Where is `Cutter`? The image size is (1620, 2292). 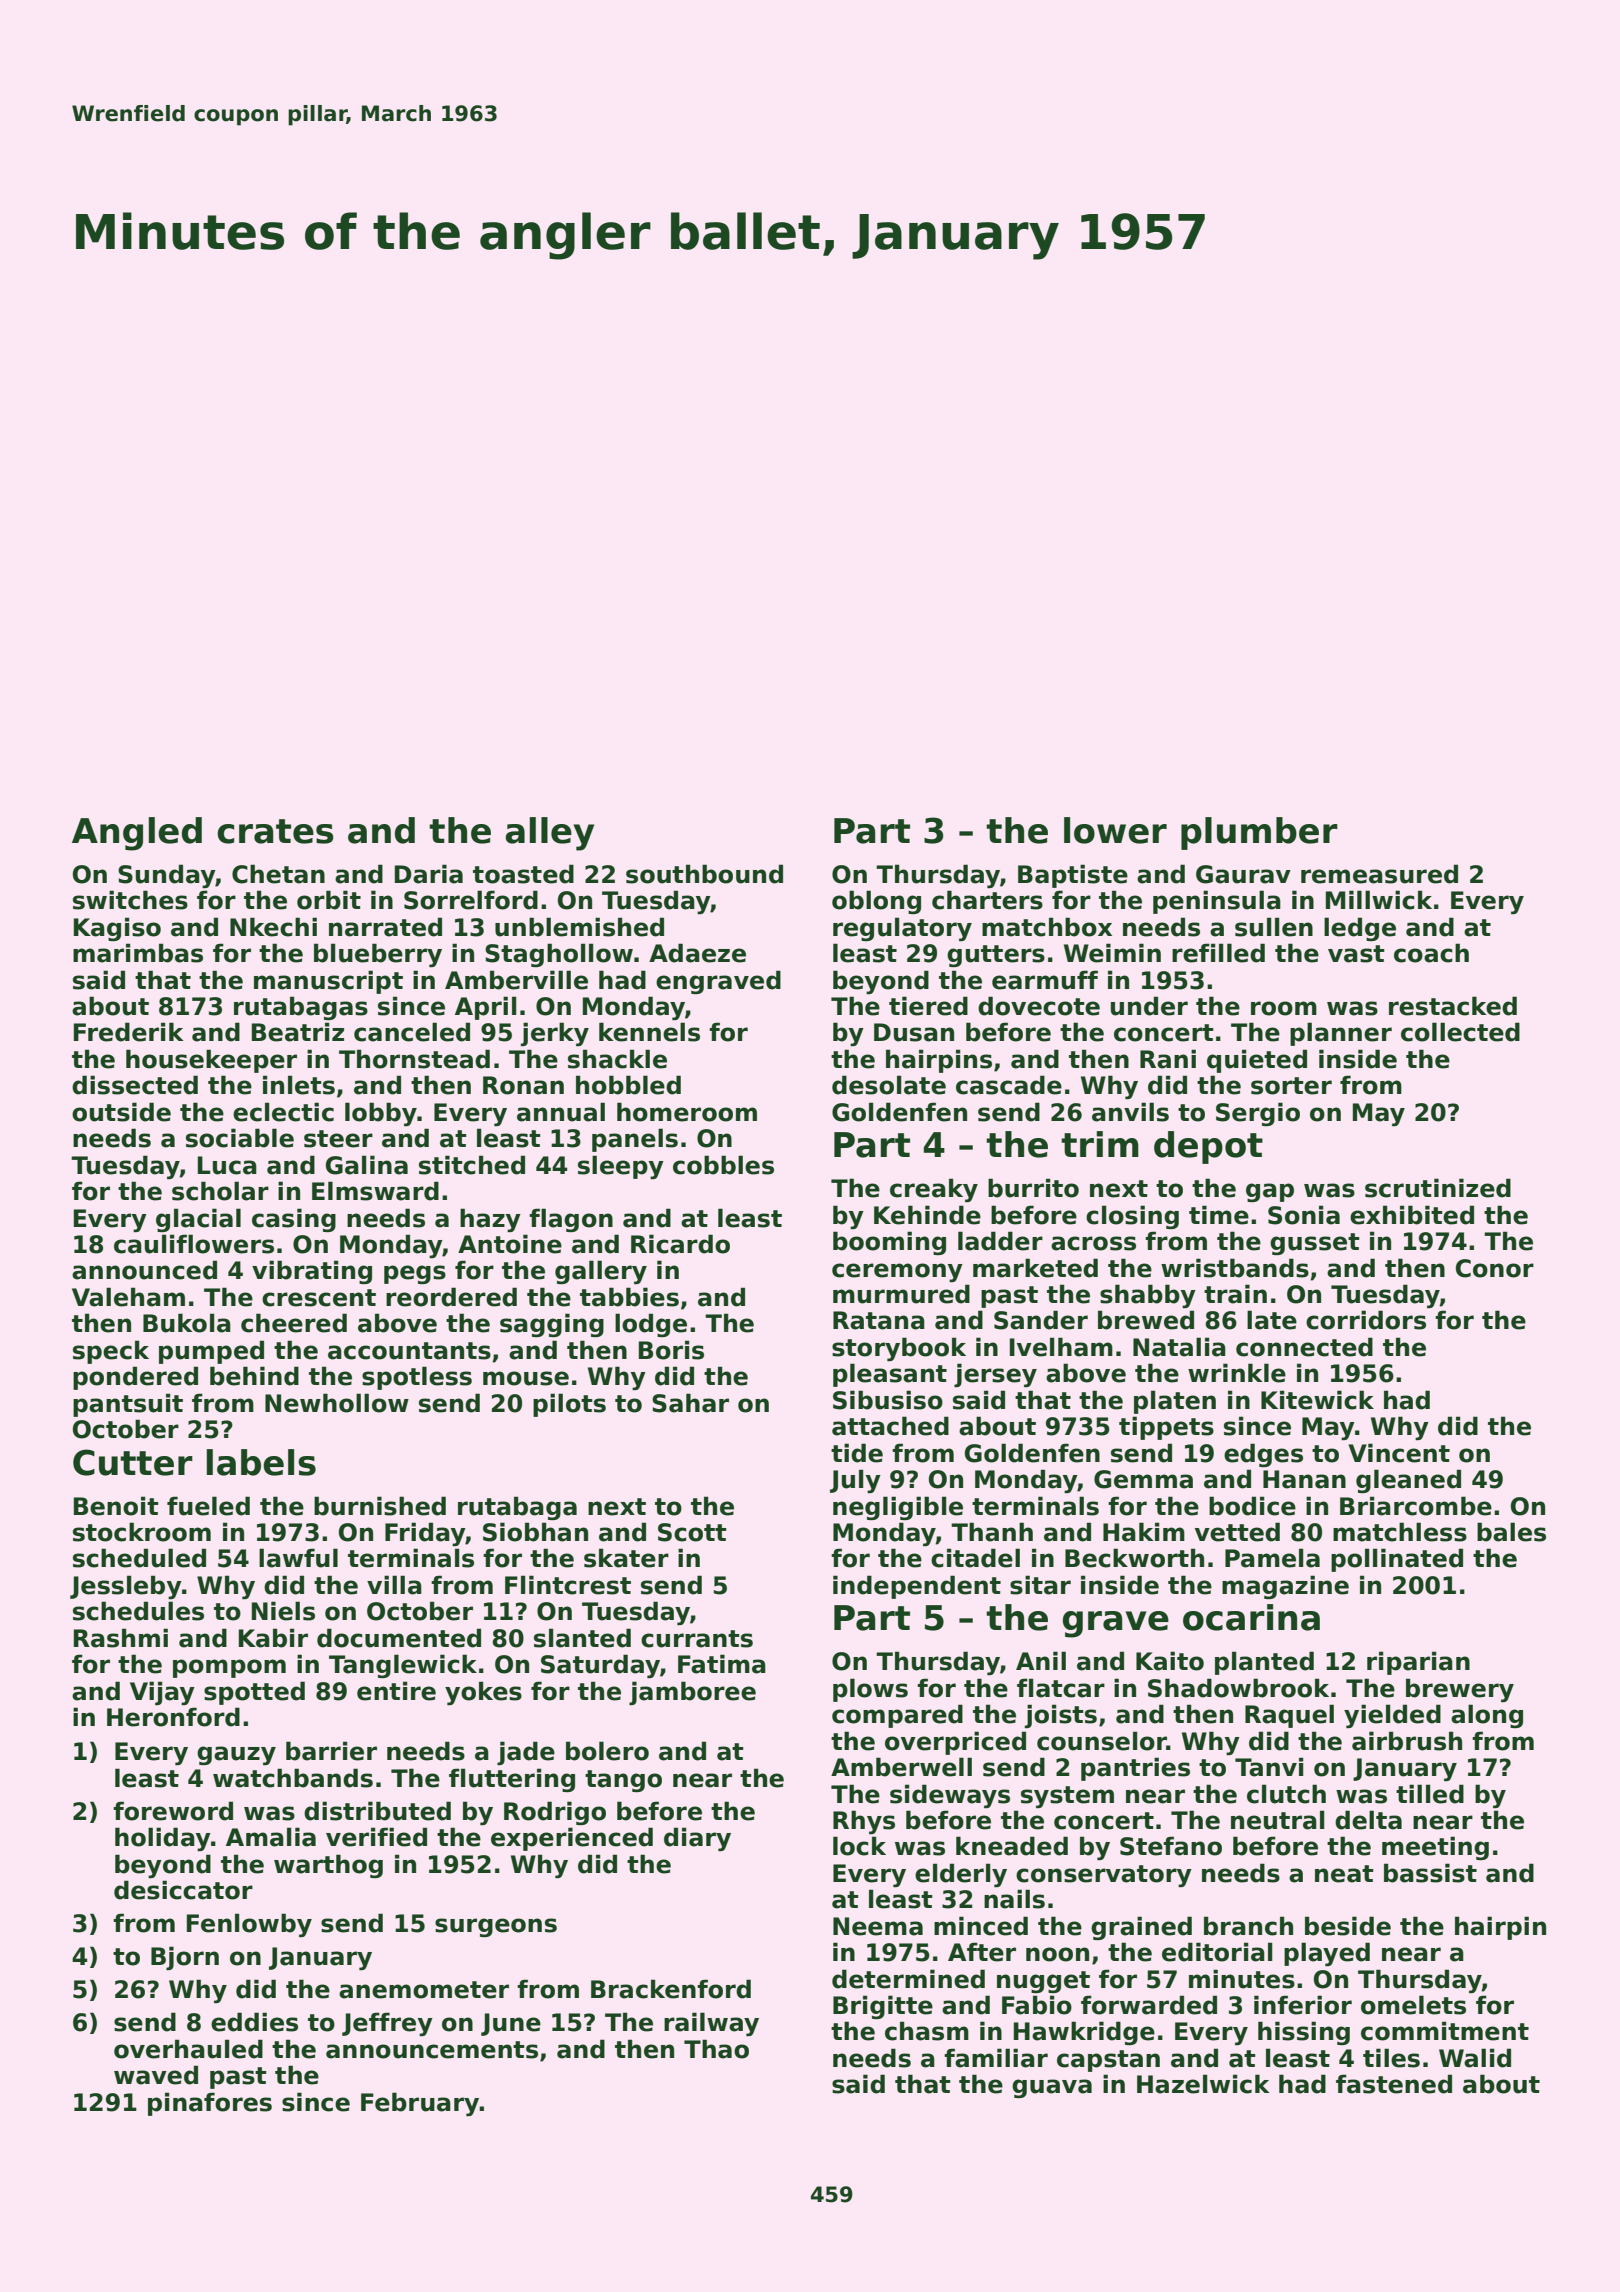 Cutter is located at coordinates (133, 1462).
